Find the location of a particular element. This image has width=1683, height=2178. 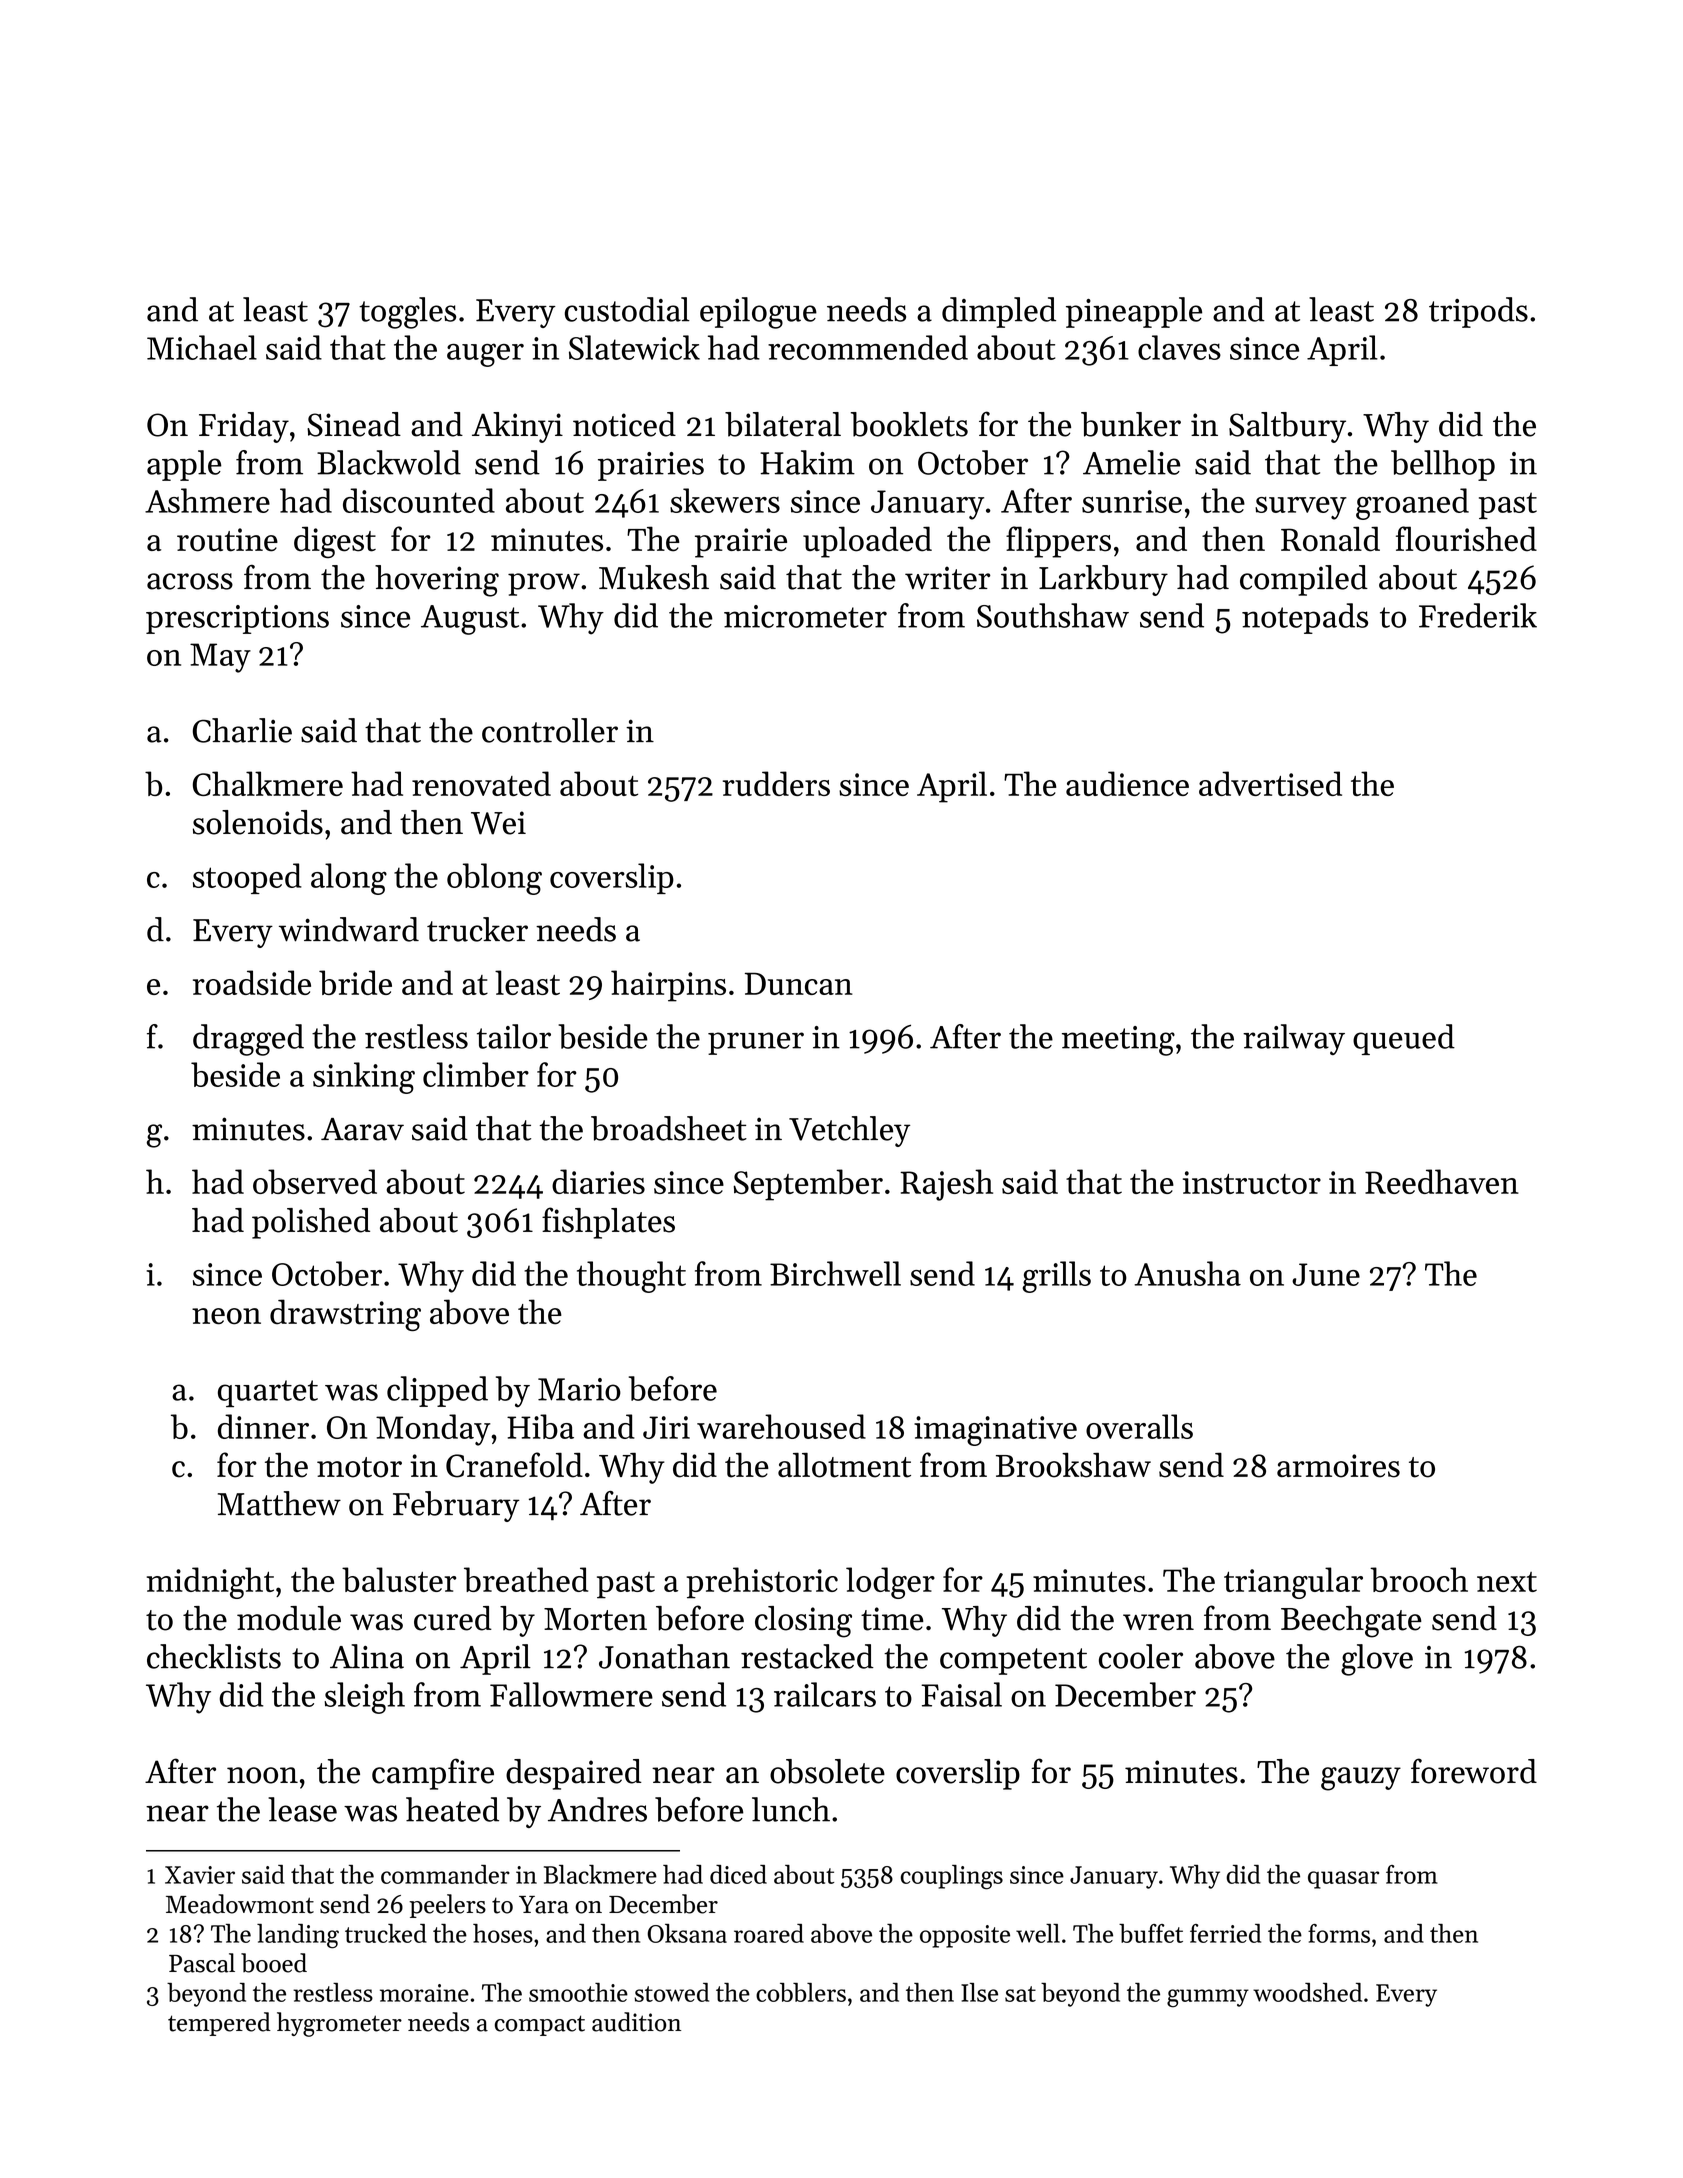

uploaded is located at coordinates (867, 542).
